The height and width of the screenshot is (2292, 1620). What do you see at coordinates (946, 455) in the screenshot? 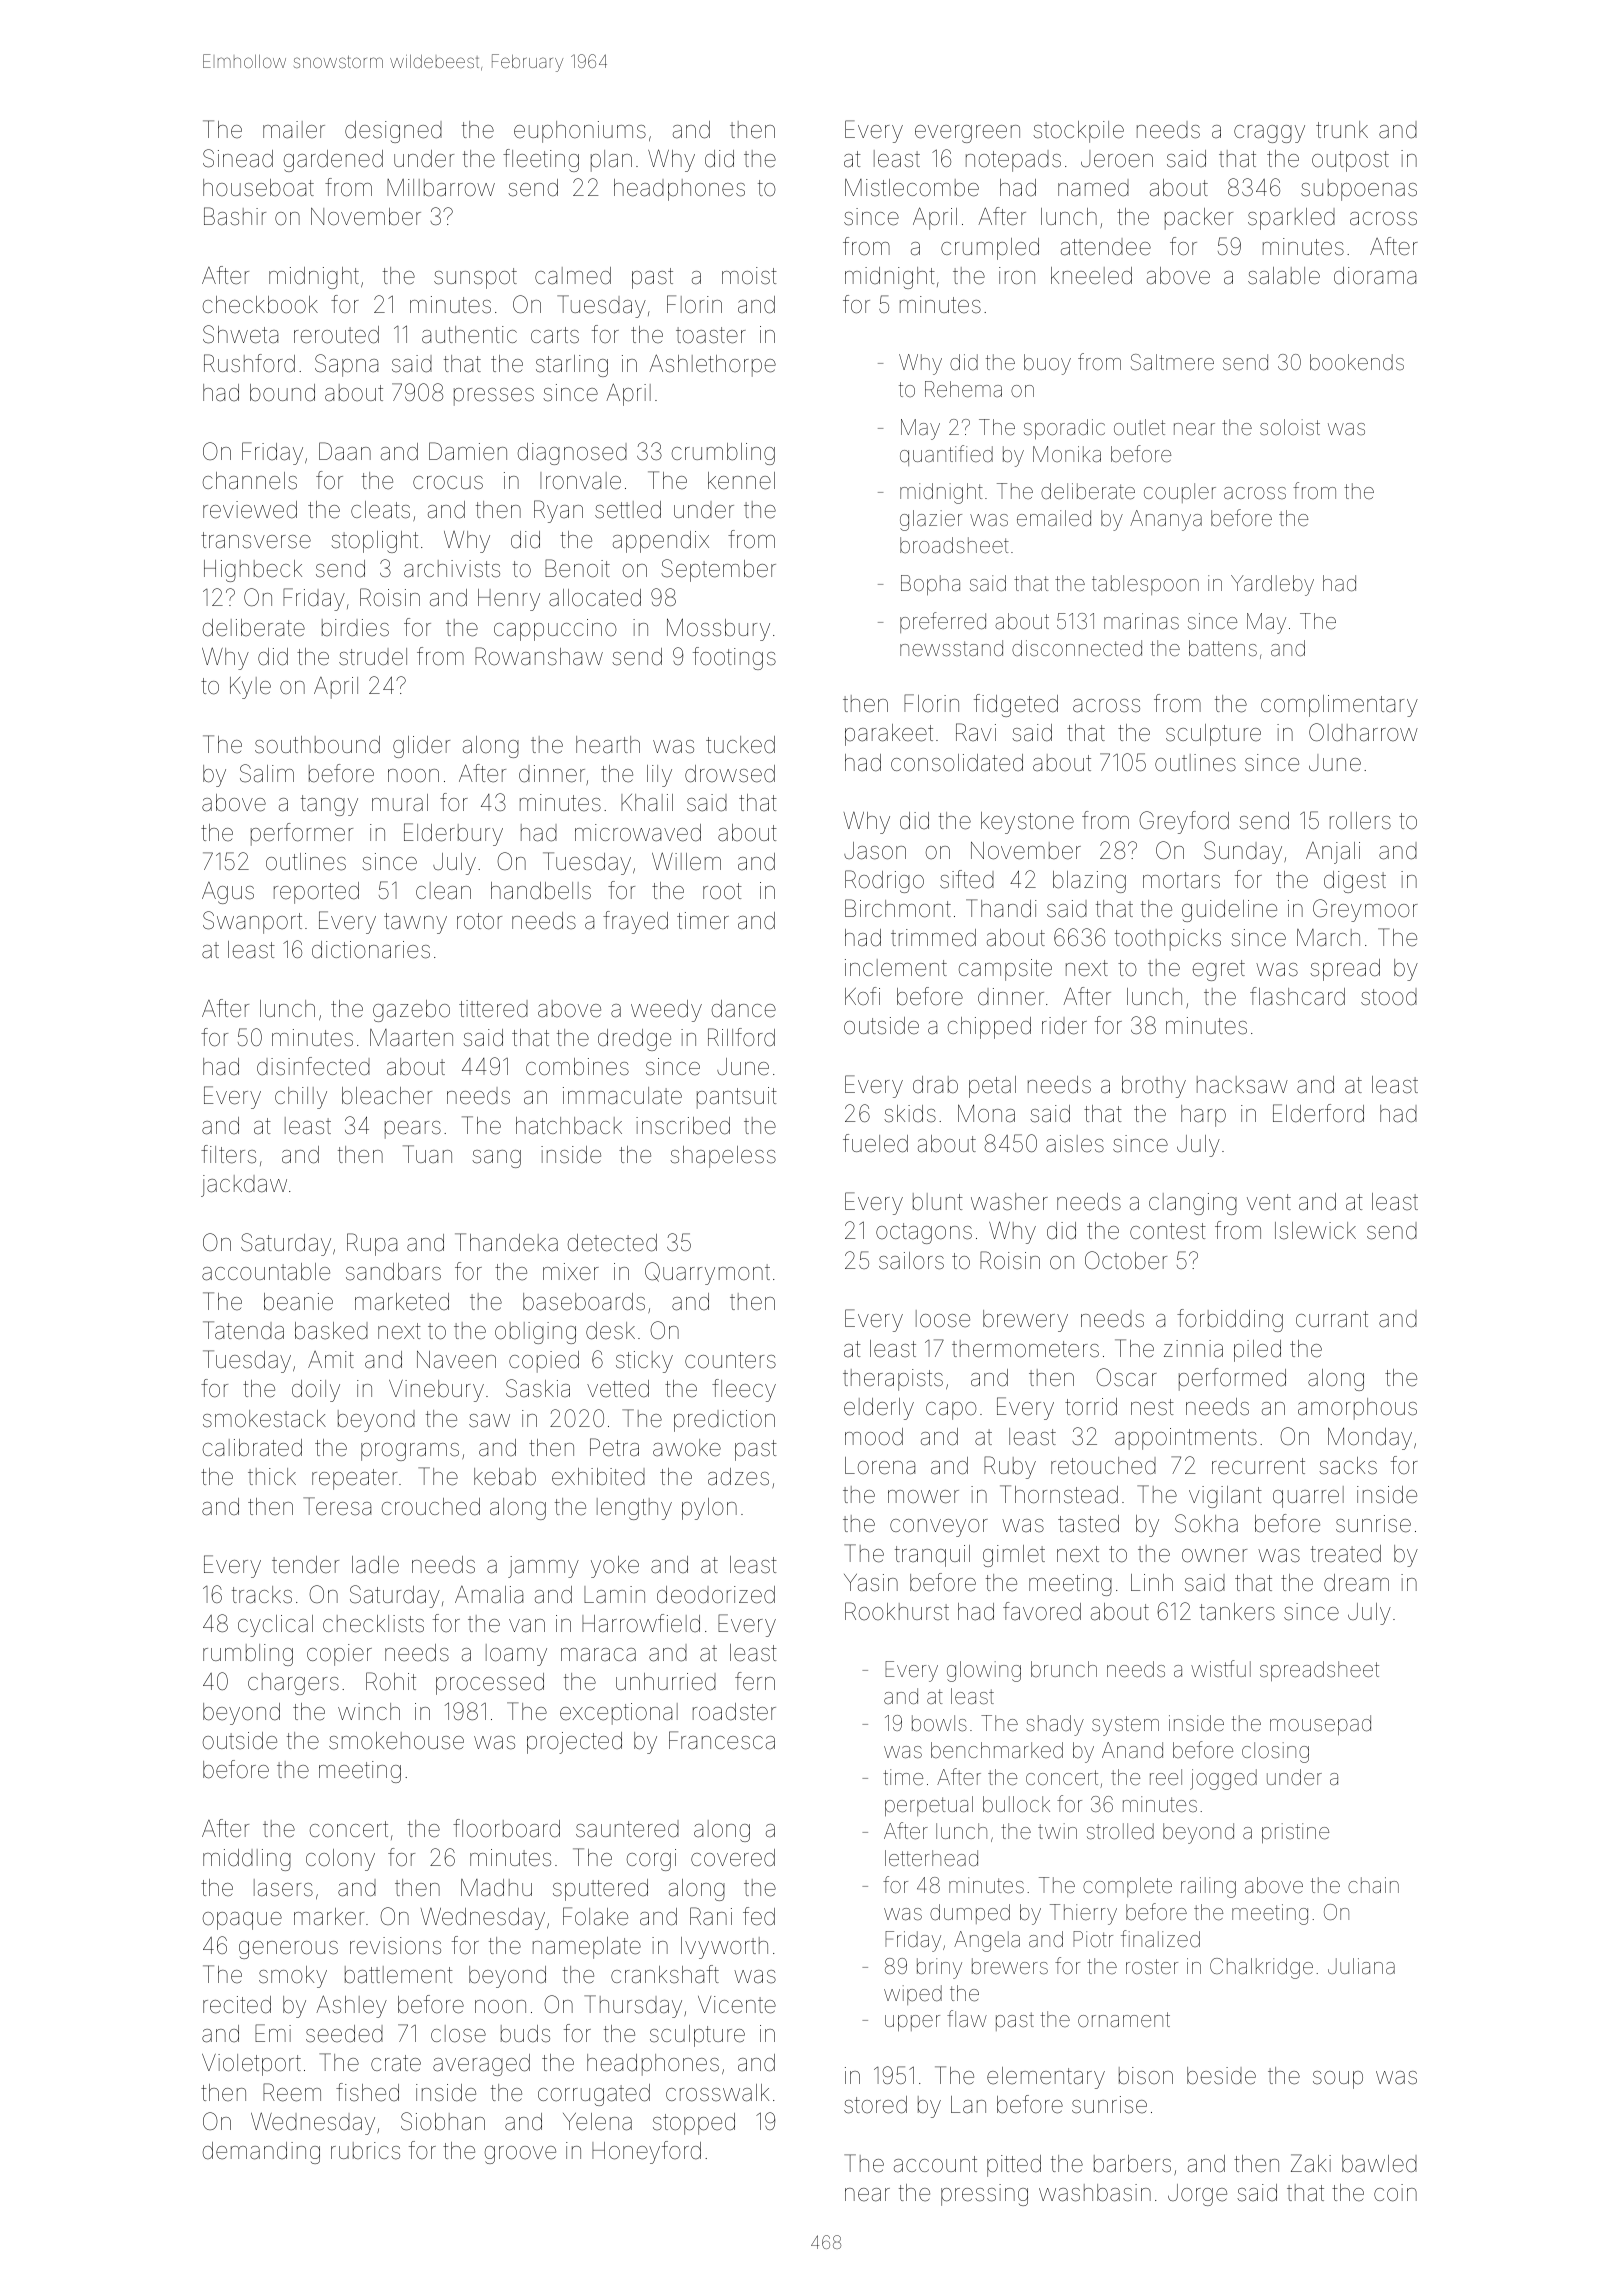
I see `quantified` at bounding box center [946, 455].
